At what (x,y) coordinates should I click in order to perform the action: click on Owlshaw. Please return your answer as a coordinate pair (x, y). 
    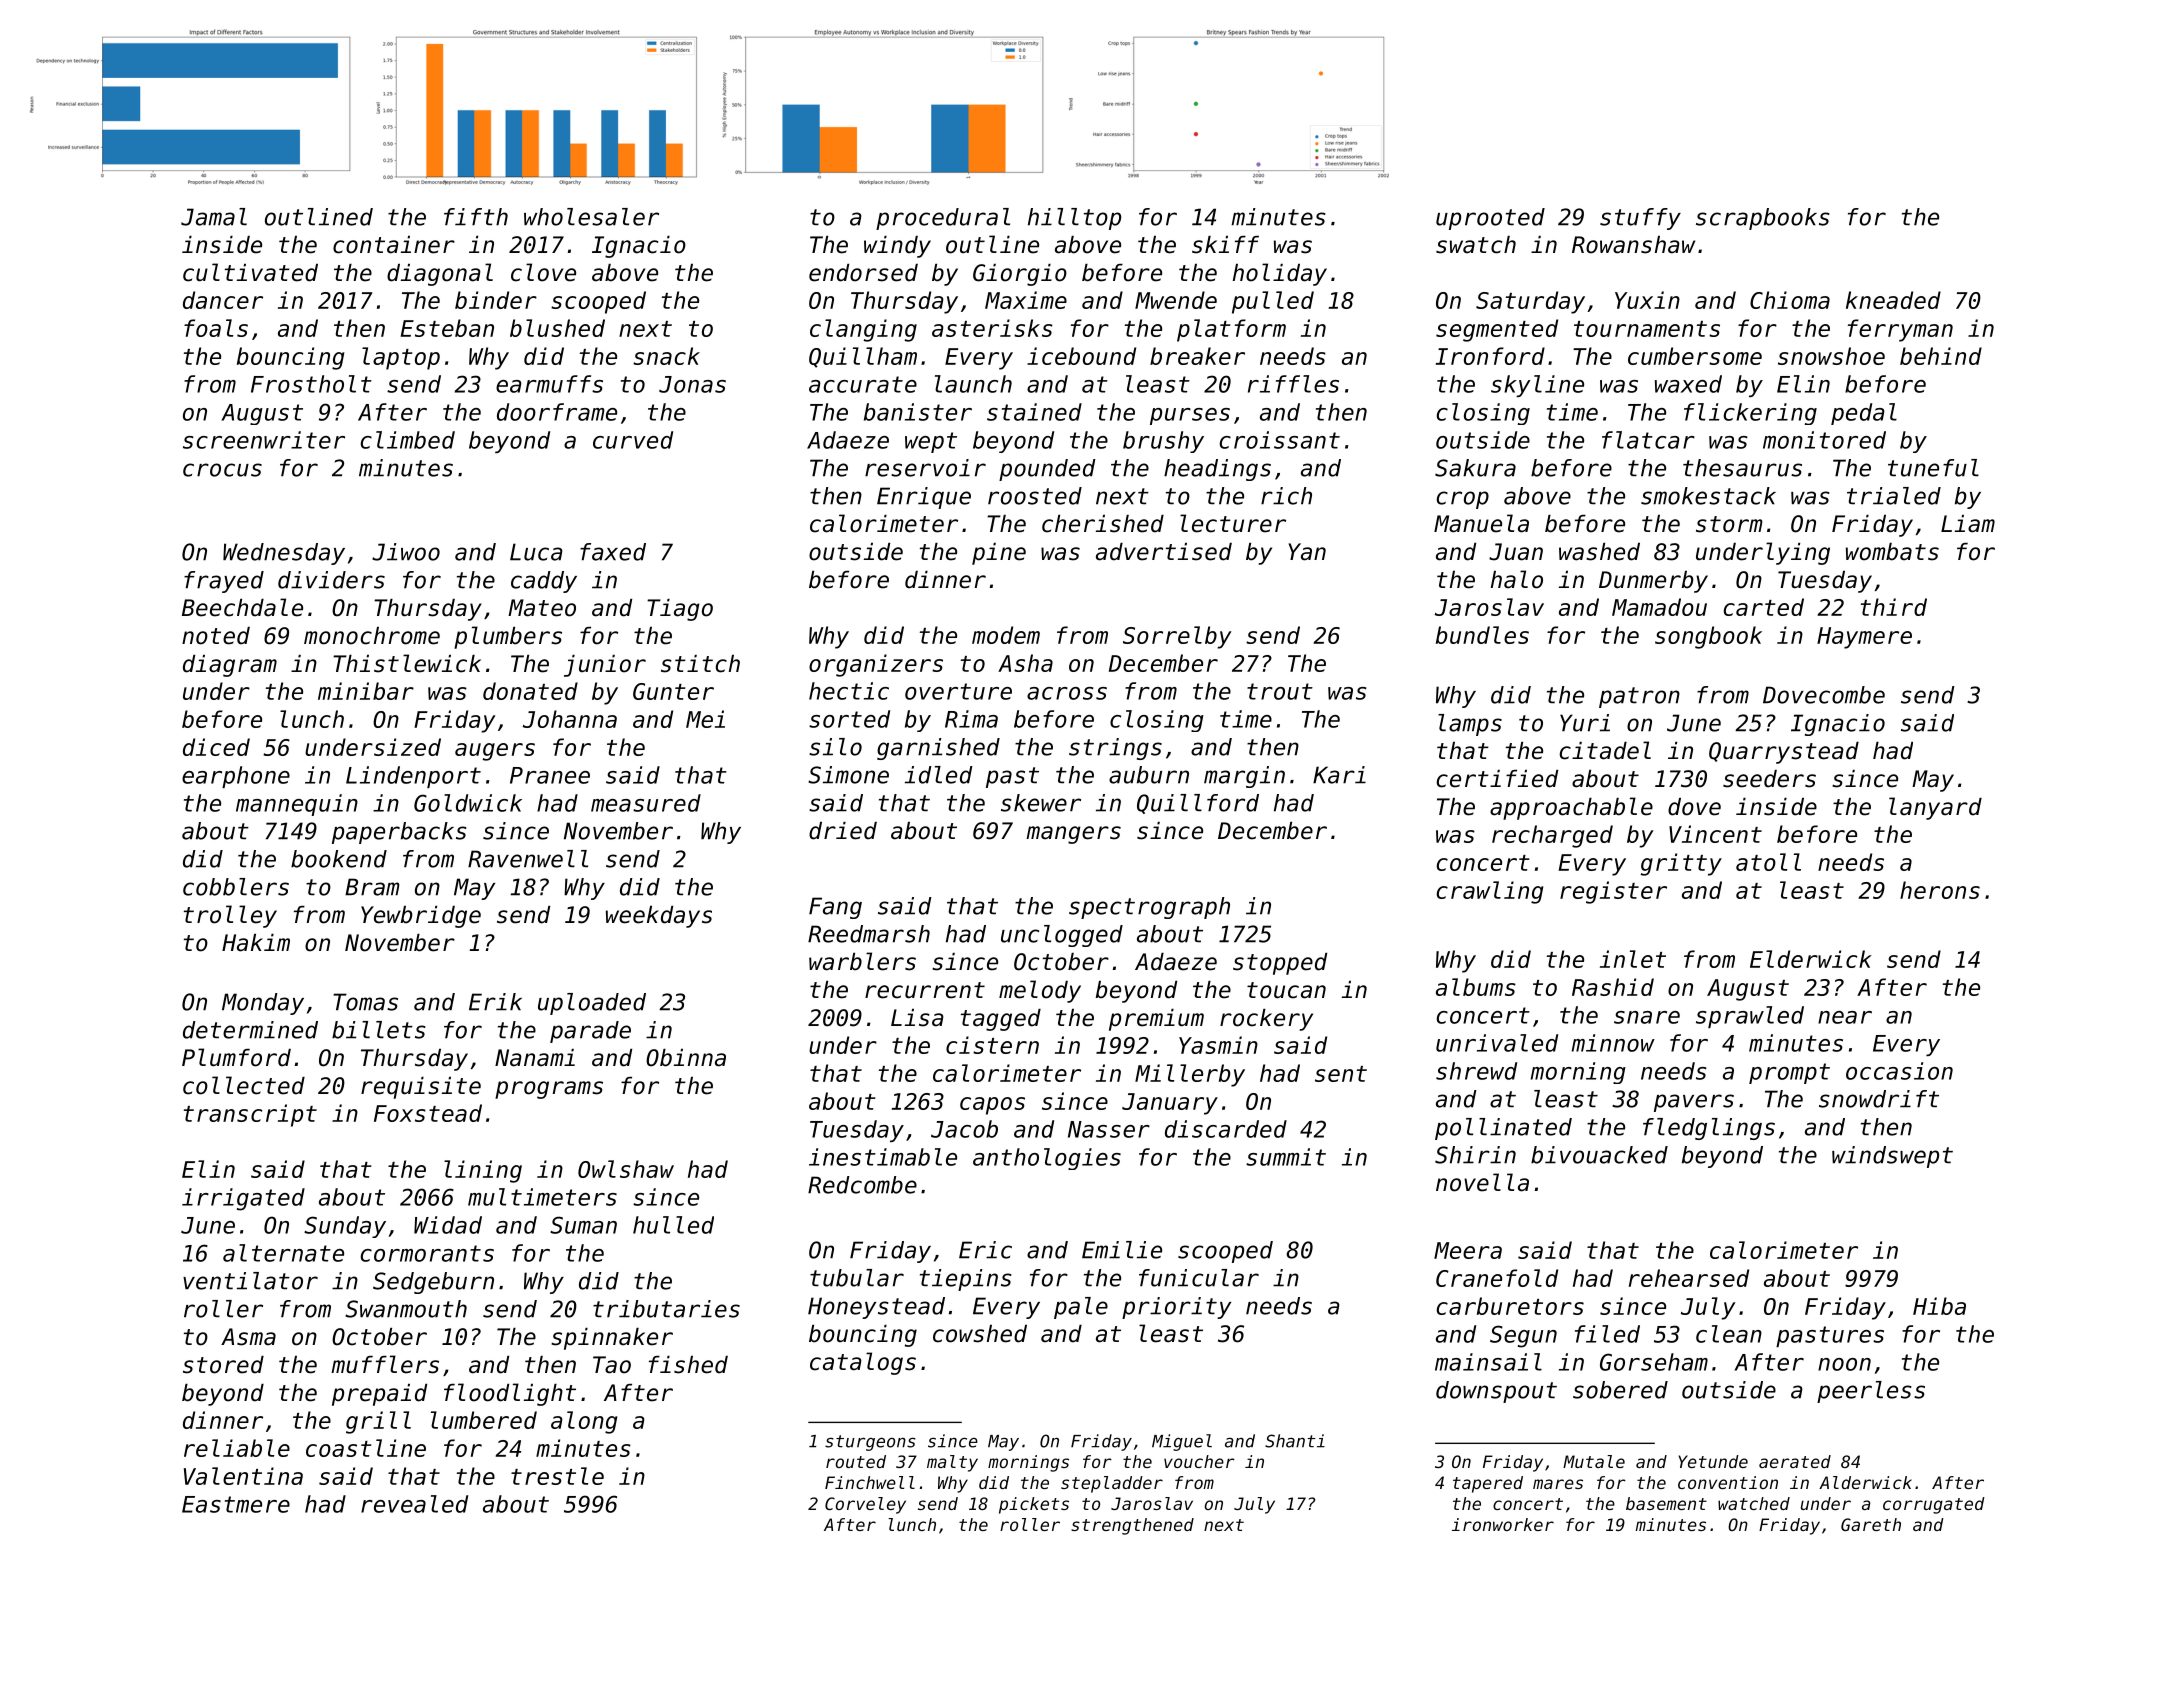
    Looking at the image, I should click on (626, 1169).
